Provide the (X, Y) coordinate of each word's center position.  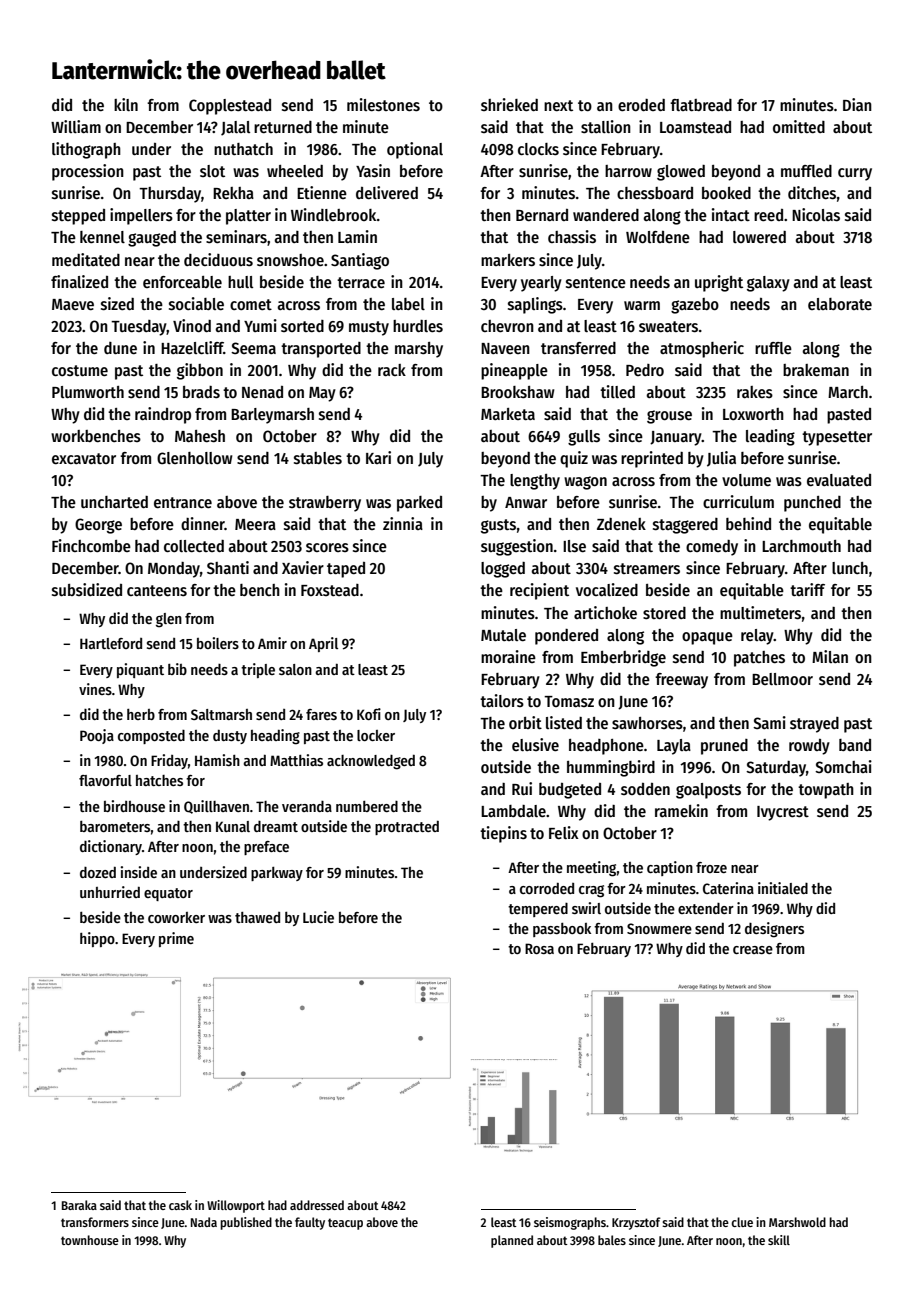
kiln (126, 104)
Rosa (539, 948)
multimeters (760, 613)
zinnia (403, 523)
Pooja (97, 736)
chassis (572, 237)
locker (376, 735)
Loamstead (695, 127)
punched (812, 504)
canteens (157, 591)
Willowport (236, 1206)
